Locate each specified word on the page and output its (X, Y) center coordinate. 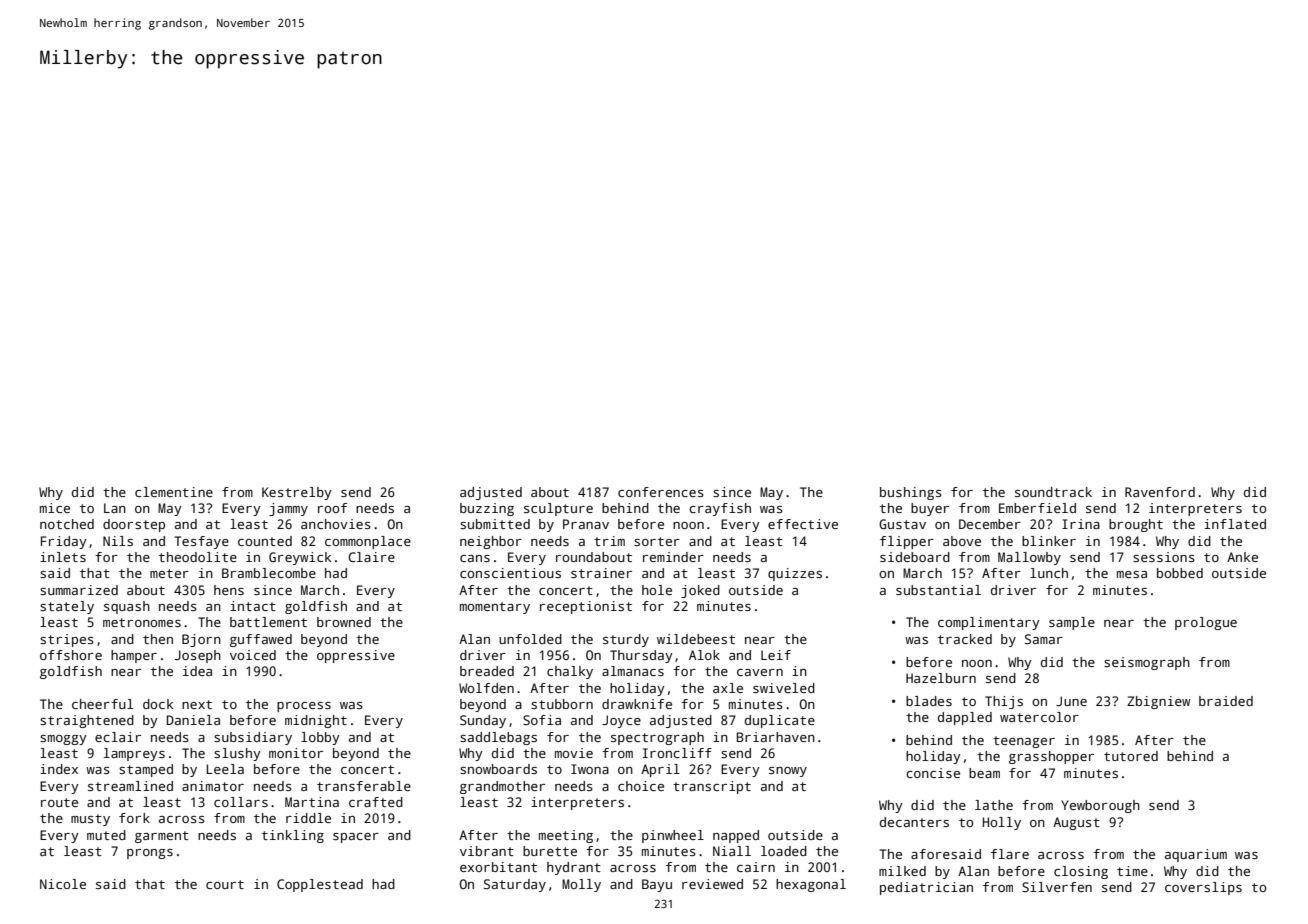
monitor (296, 753)
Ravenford (1160, 492)
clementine (174, 492)
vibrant (487, 851)
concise (933, 773)
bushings (911, 493)
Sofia (542, 720)
